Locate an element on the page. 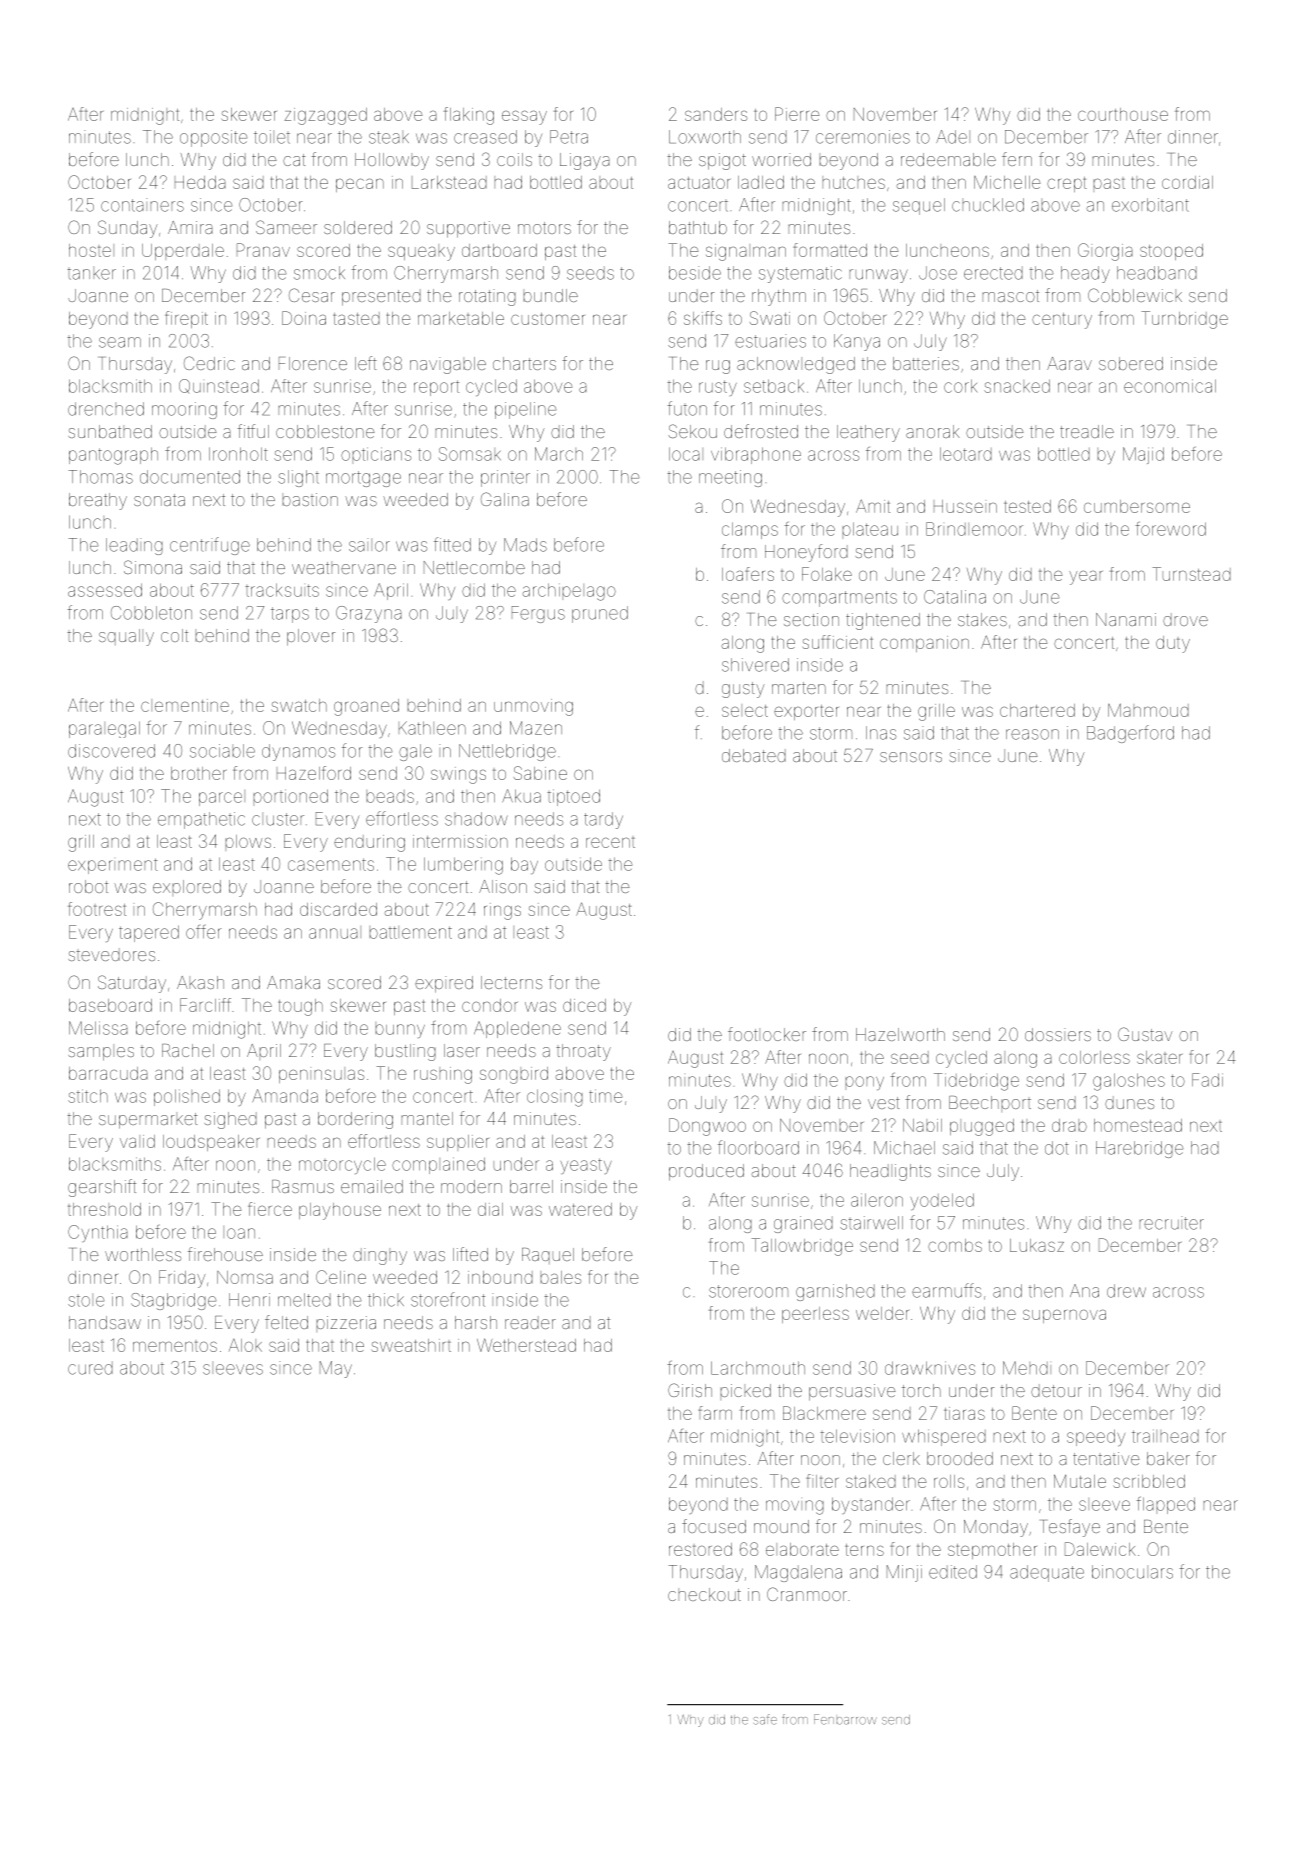 The height and width of the image is (1850, 1308). worried is located at coordinates (781, 159).
